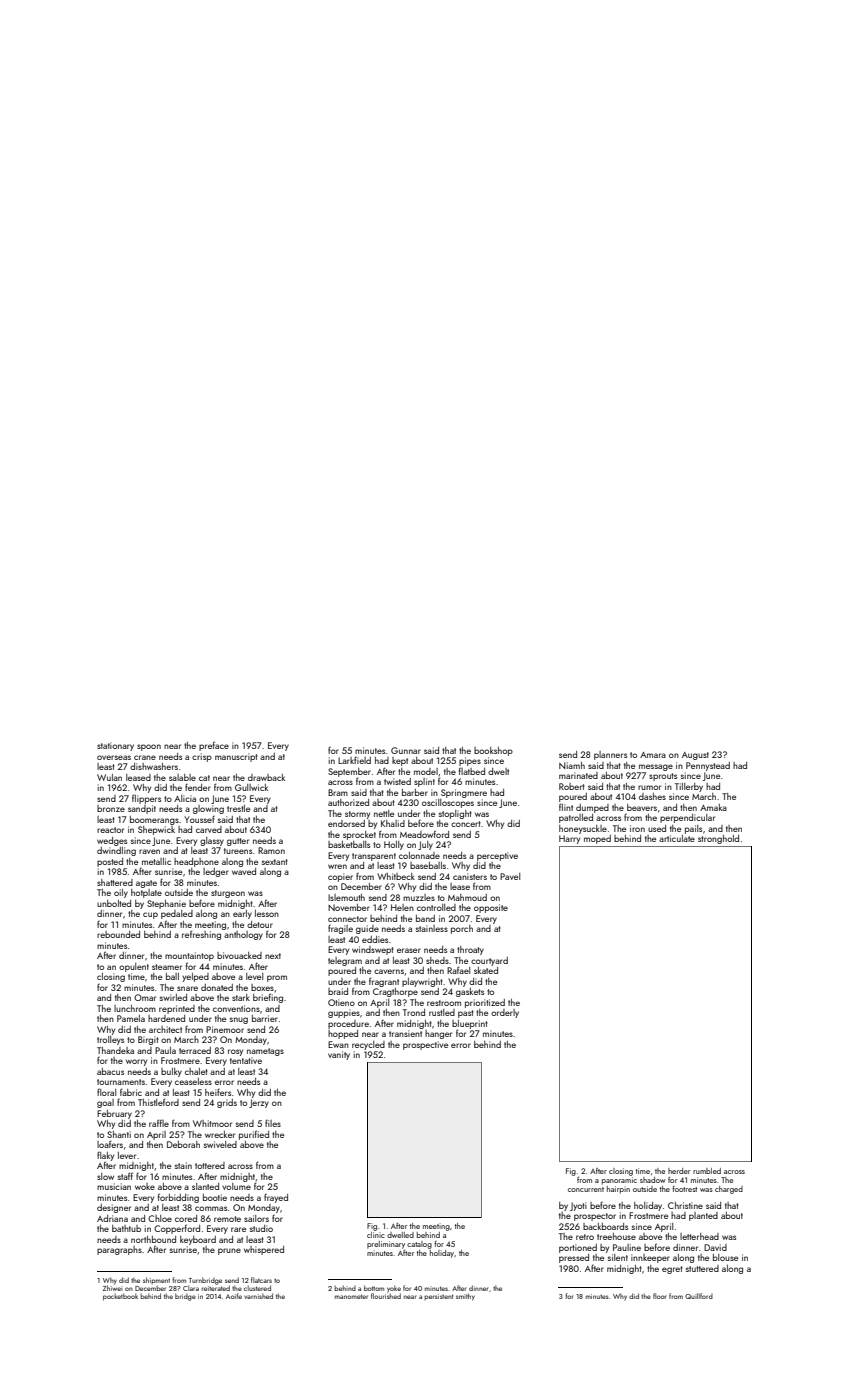  What do you see at coordinates (146, 799) in the screenshot?
I see `flippers` at bounding box center [146, 799].
